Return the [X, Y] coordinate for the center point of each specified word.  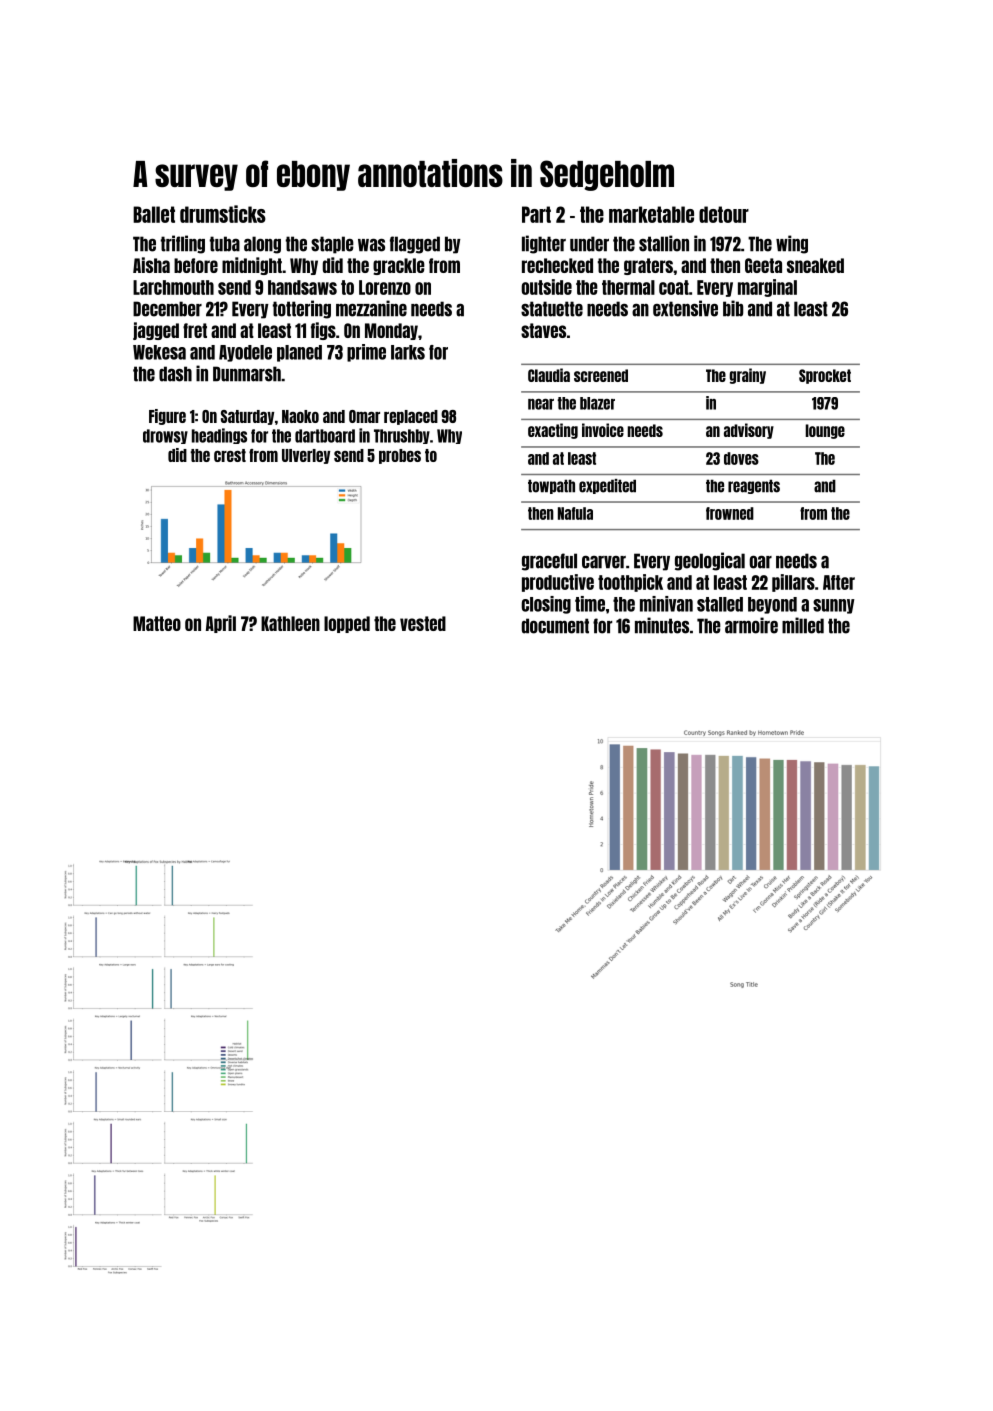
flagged [415, 245]
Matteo [157, 623]
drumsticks [223, 214]
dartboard [325, 436]
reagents [754, 486]
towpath [551, 486]
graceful [549, 562]
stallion [664, 243]
